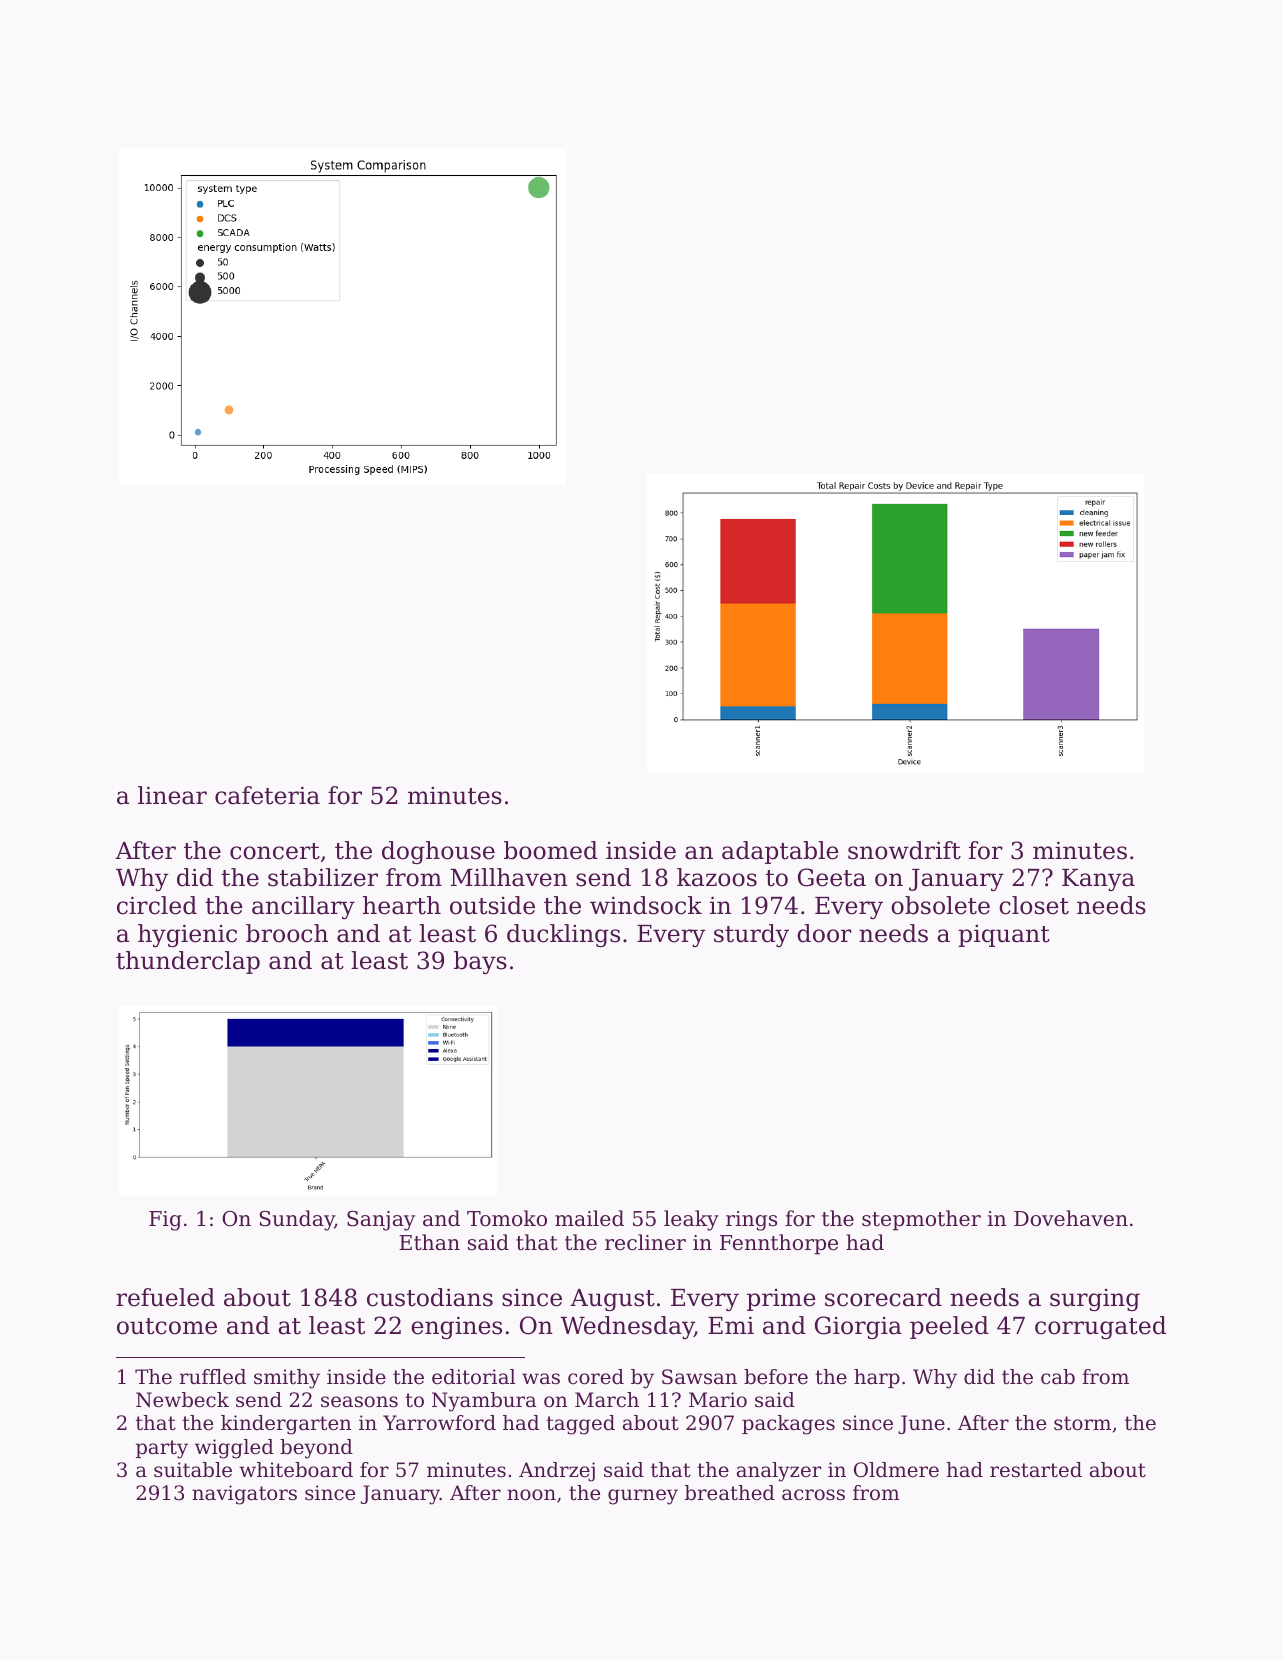 This image has height=1661, width=1283. Describe the element at coordinates (267, 795) in the image. I see `cafeteria` at that location.
